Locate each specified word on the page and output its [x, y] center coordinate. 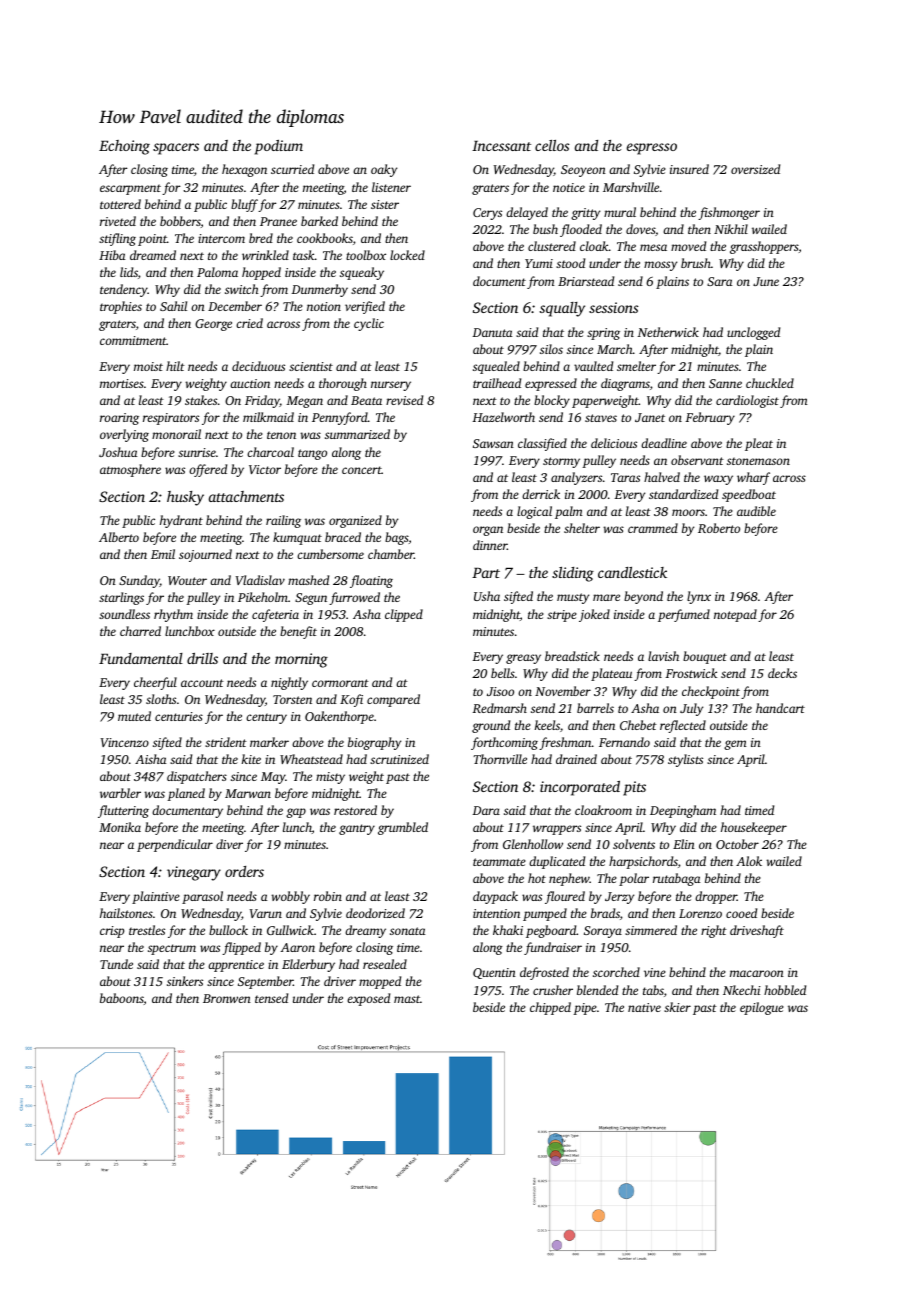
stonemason [758, 461]
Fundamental [141, 658]
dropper [716, 897]
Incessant [501, 146]
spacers [176, 149]
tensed [271, 998]
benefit [298, 632]
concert [362, 470]
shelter [582, 528]
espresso [652, 149]
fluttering [123, 811]
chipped [550, 1008]
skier [677, 1007]
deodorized [375, 913]
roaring [119, 419]
